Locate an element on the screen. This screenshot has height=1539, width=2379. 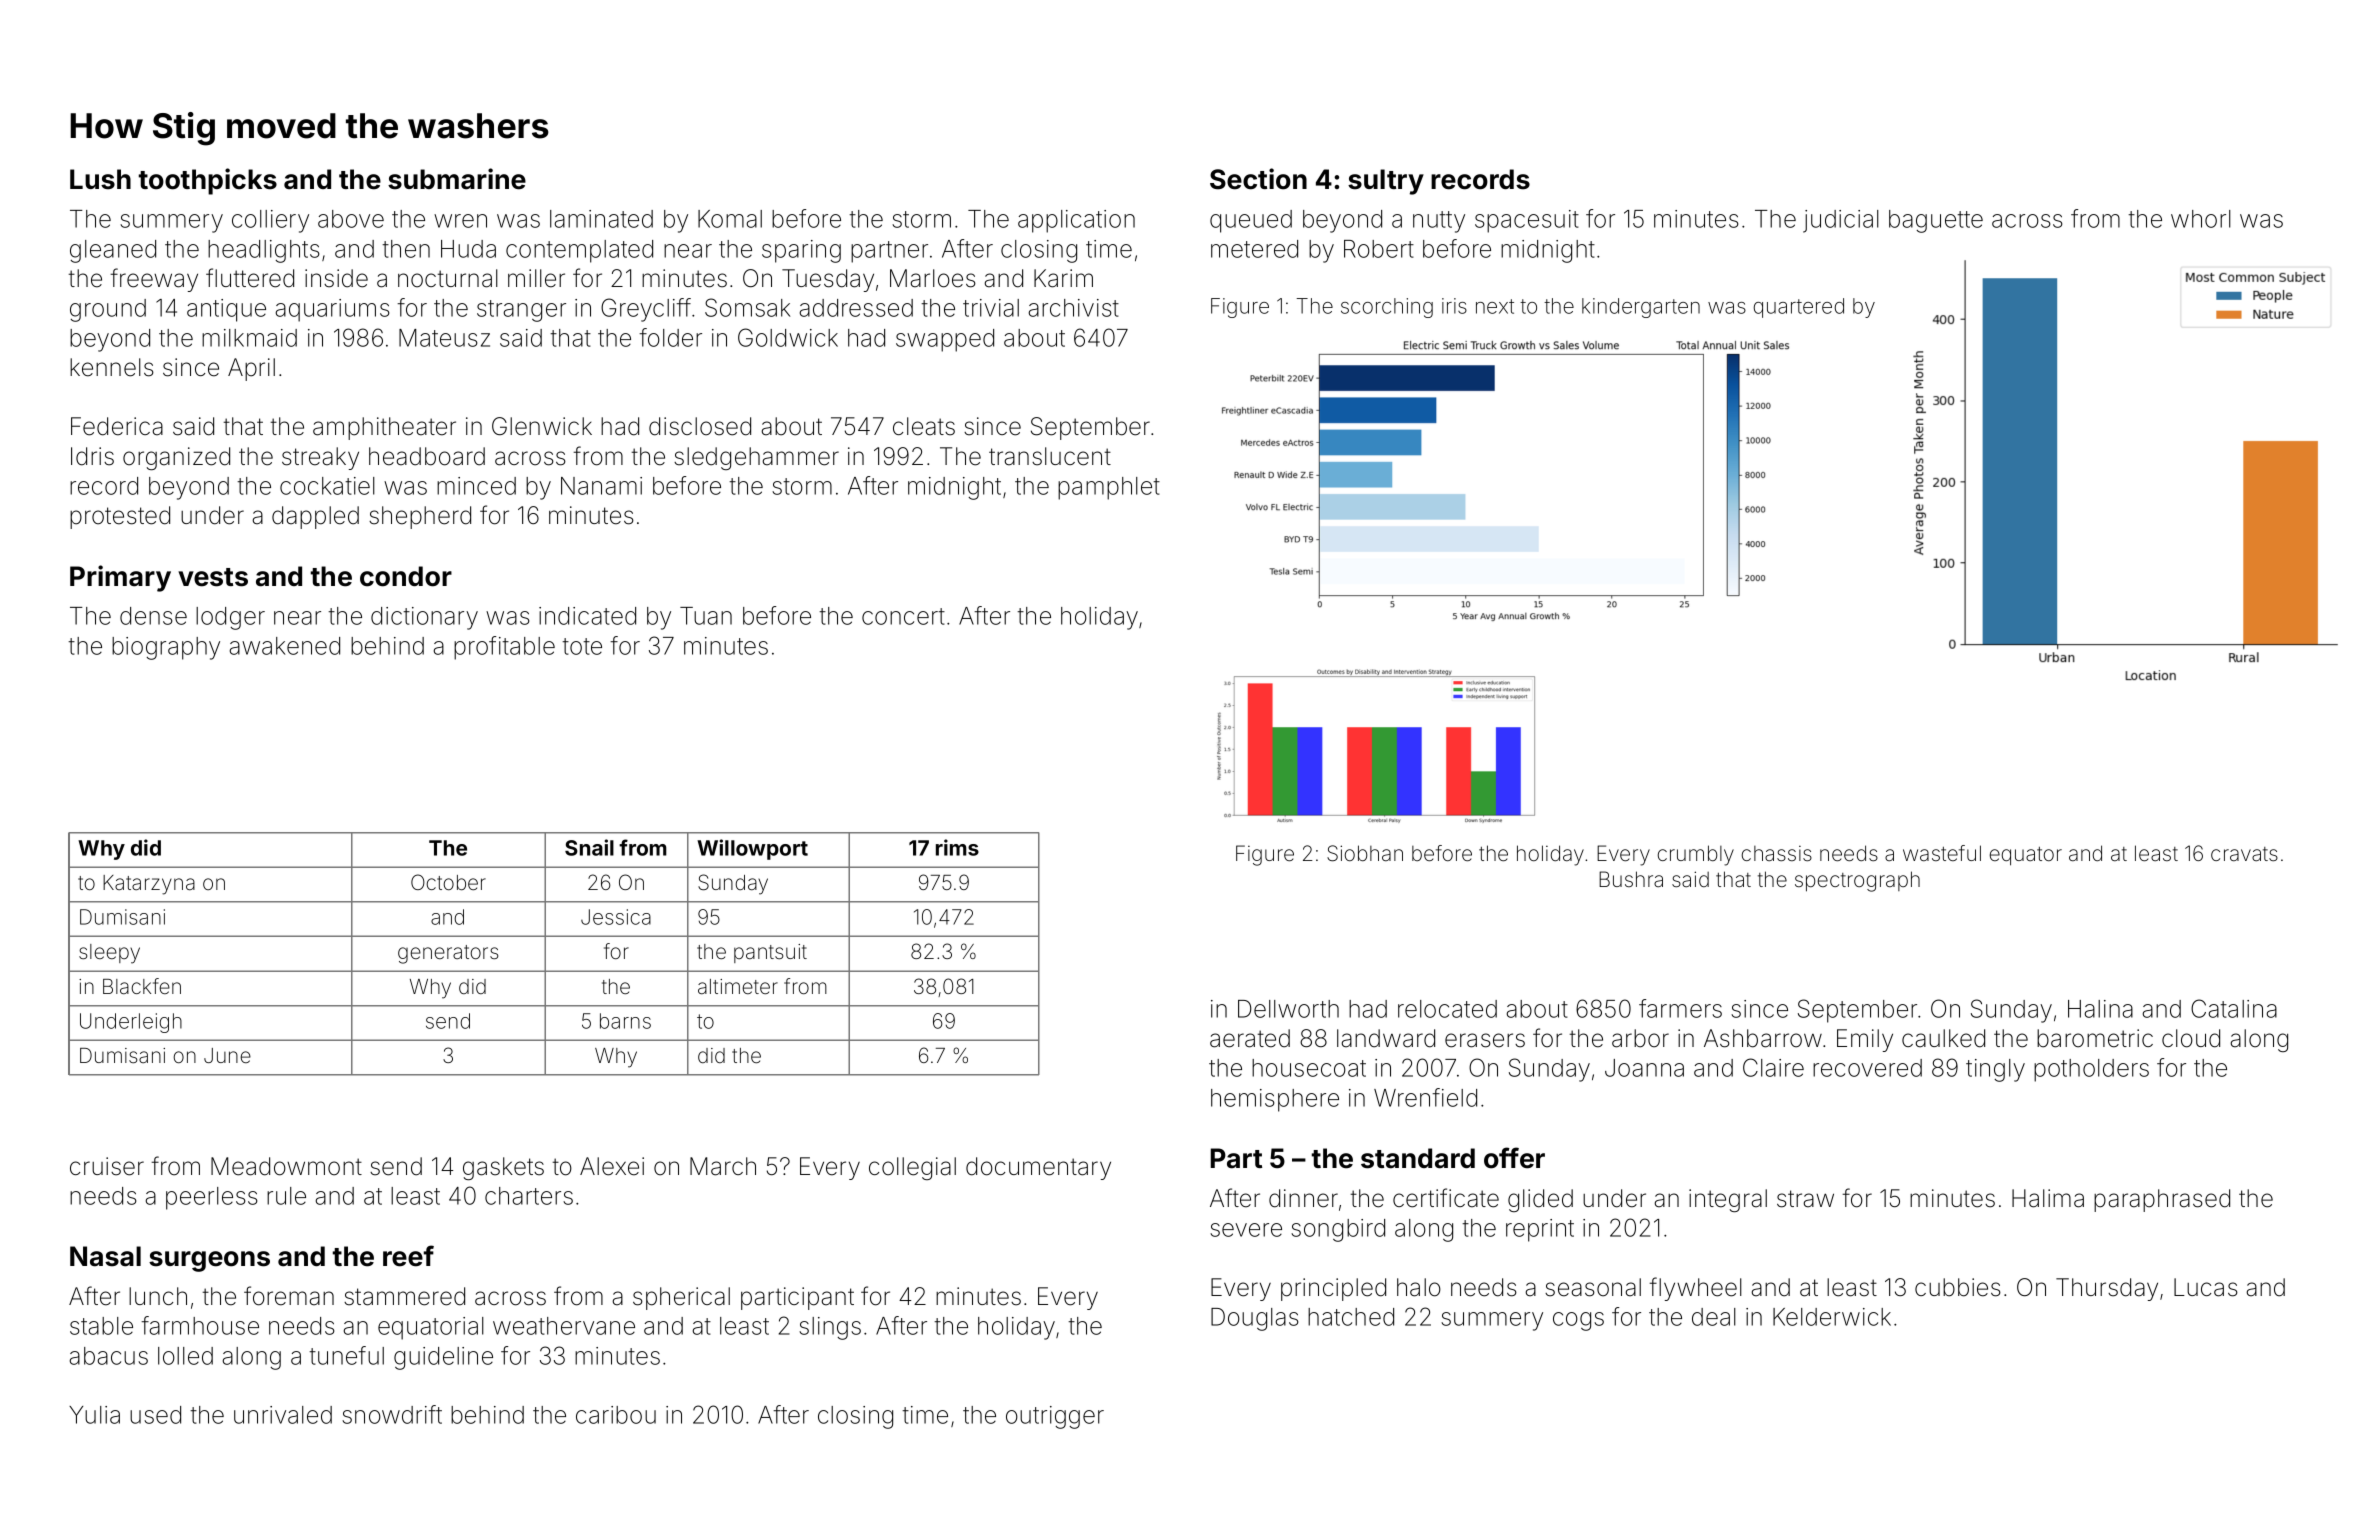
stammered is located at coordinates (404, 1296).
